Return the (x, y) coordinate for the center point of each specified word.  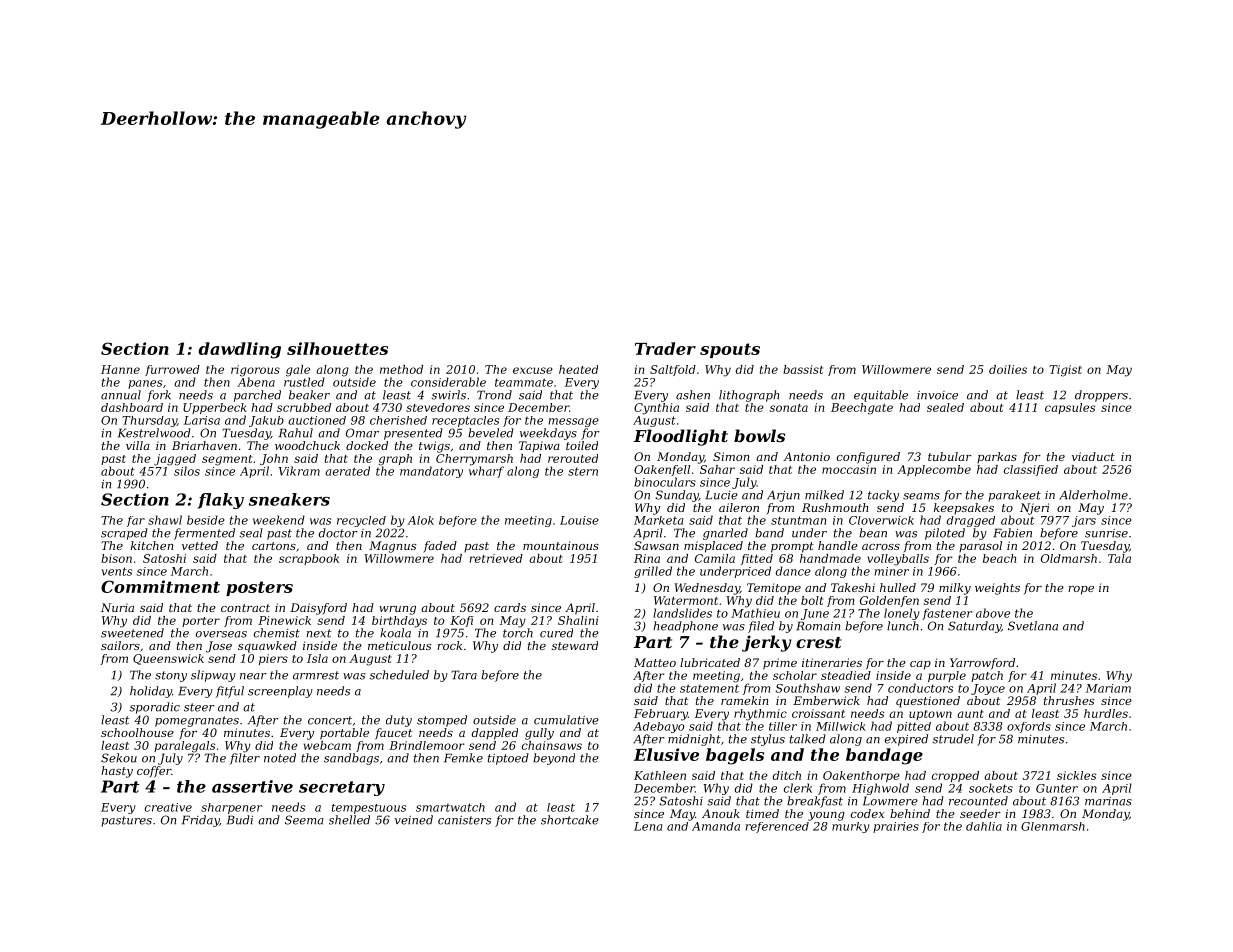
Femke (463, 758)
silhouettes (337, 348)
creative (168, 807)
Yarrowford (982, 663)
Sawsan (656, 545)
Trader (665, 348)
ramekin (744, 700)
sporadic (154, 708)
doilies (1008, 369)
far (136, 521)
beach (999, 558)
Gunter (1057, 788)
